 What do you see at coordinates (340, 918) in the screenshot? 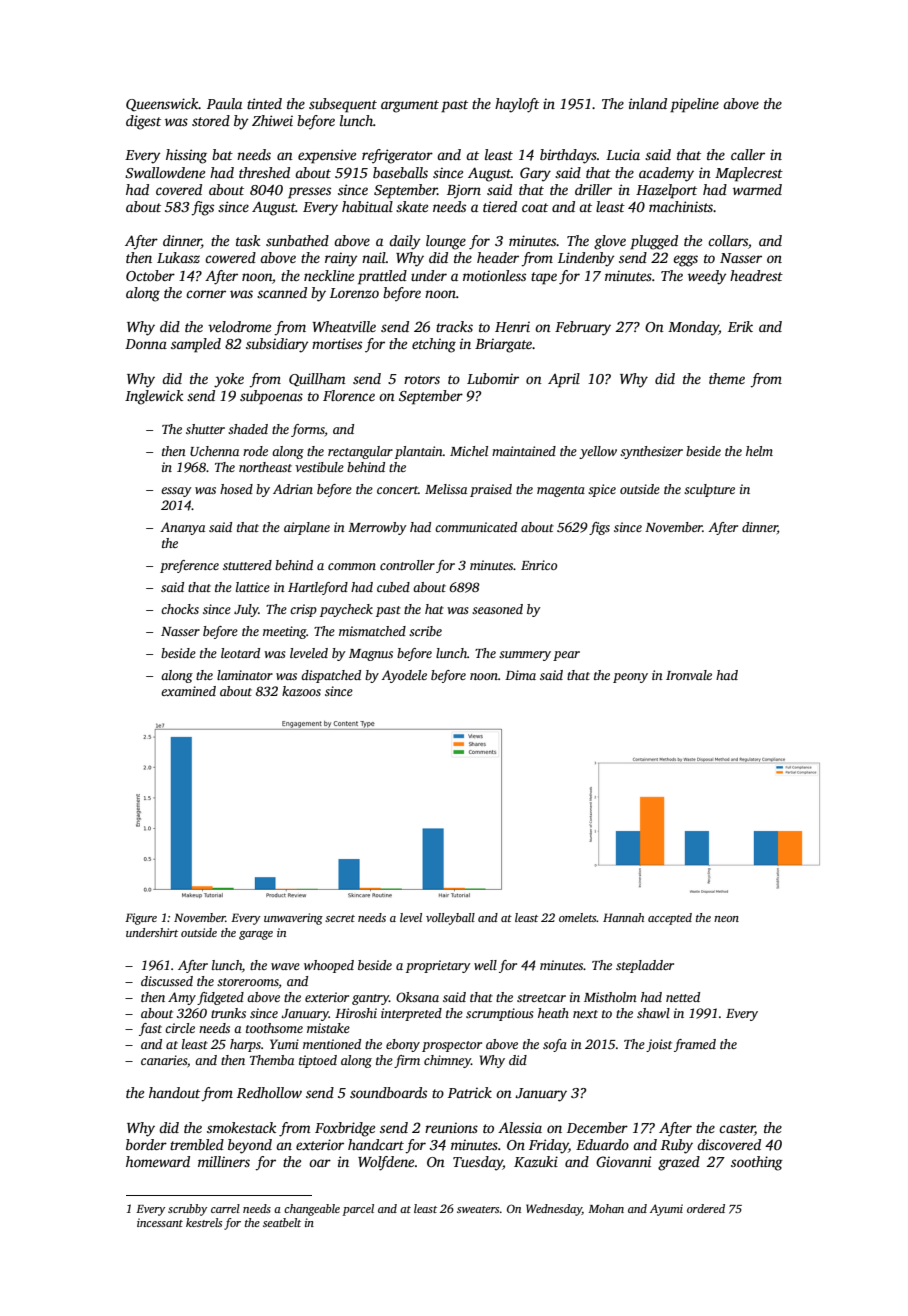
I see `secret` at bounding box center [340, 918].
